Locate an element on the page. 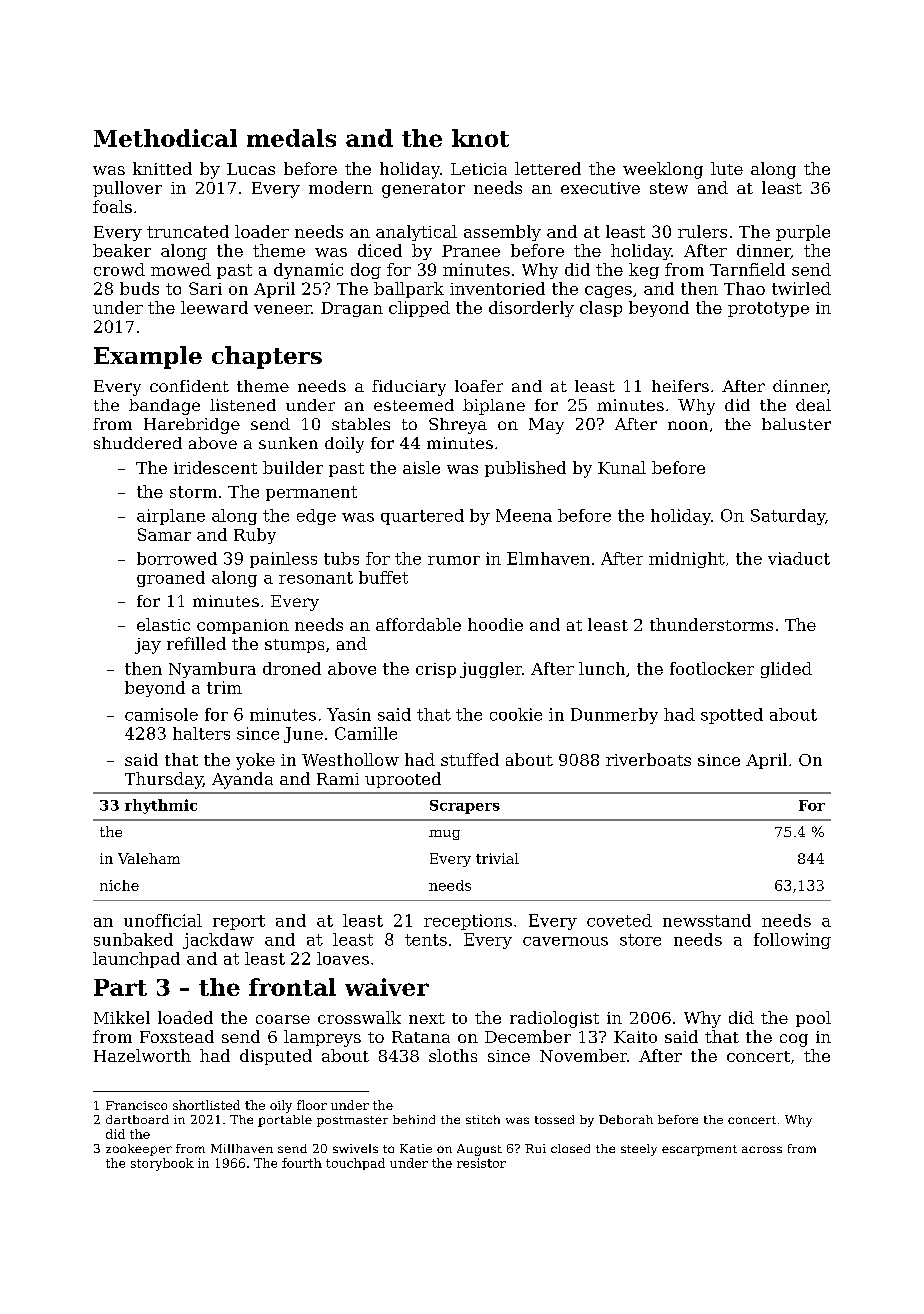 This image has width=924, height=1314. across is located at coordinates (762, 1149).
